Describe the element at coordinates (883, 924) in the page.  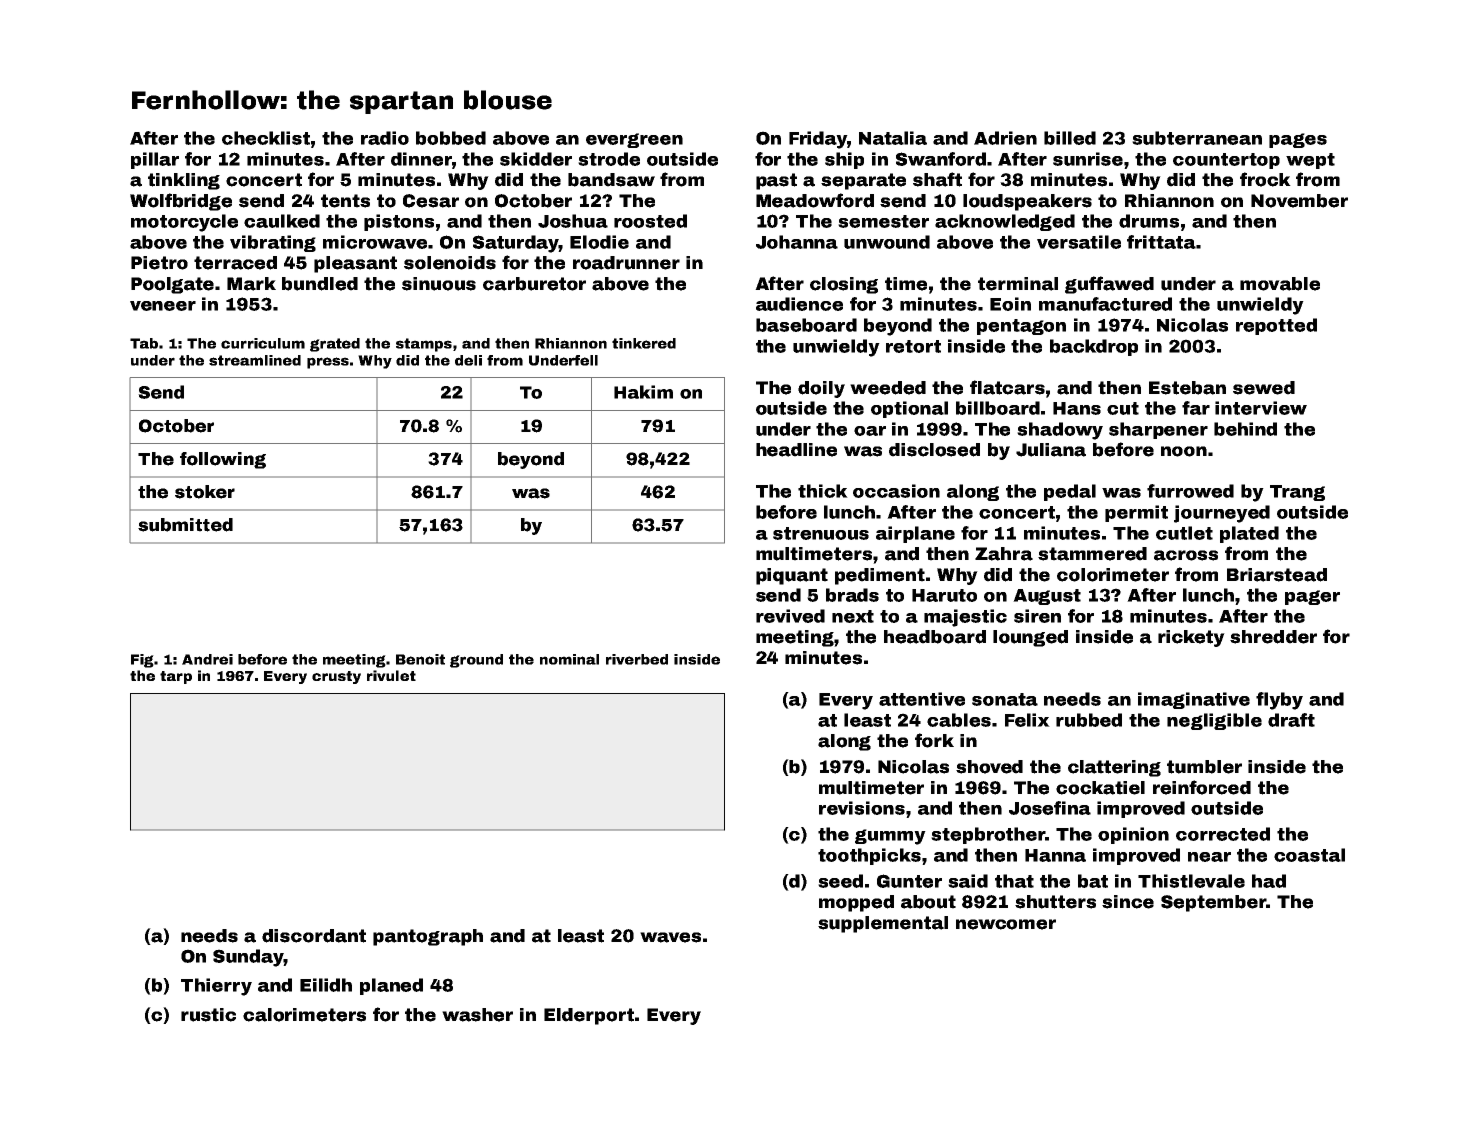
I see `supplemental` at that location.
